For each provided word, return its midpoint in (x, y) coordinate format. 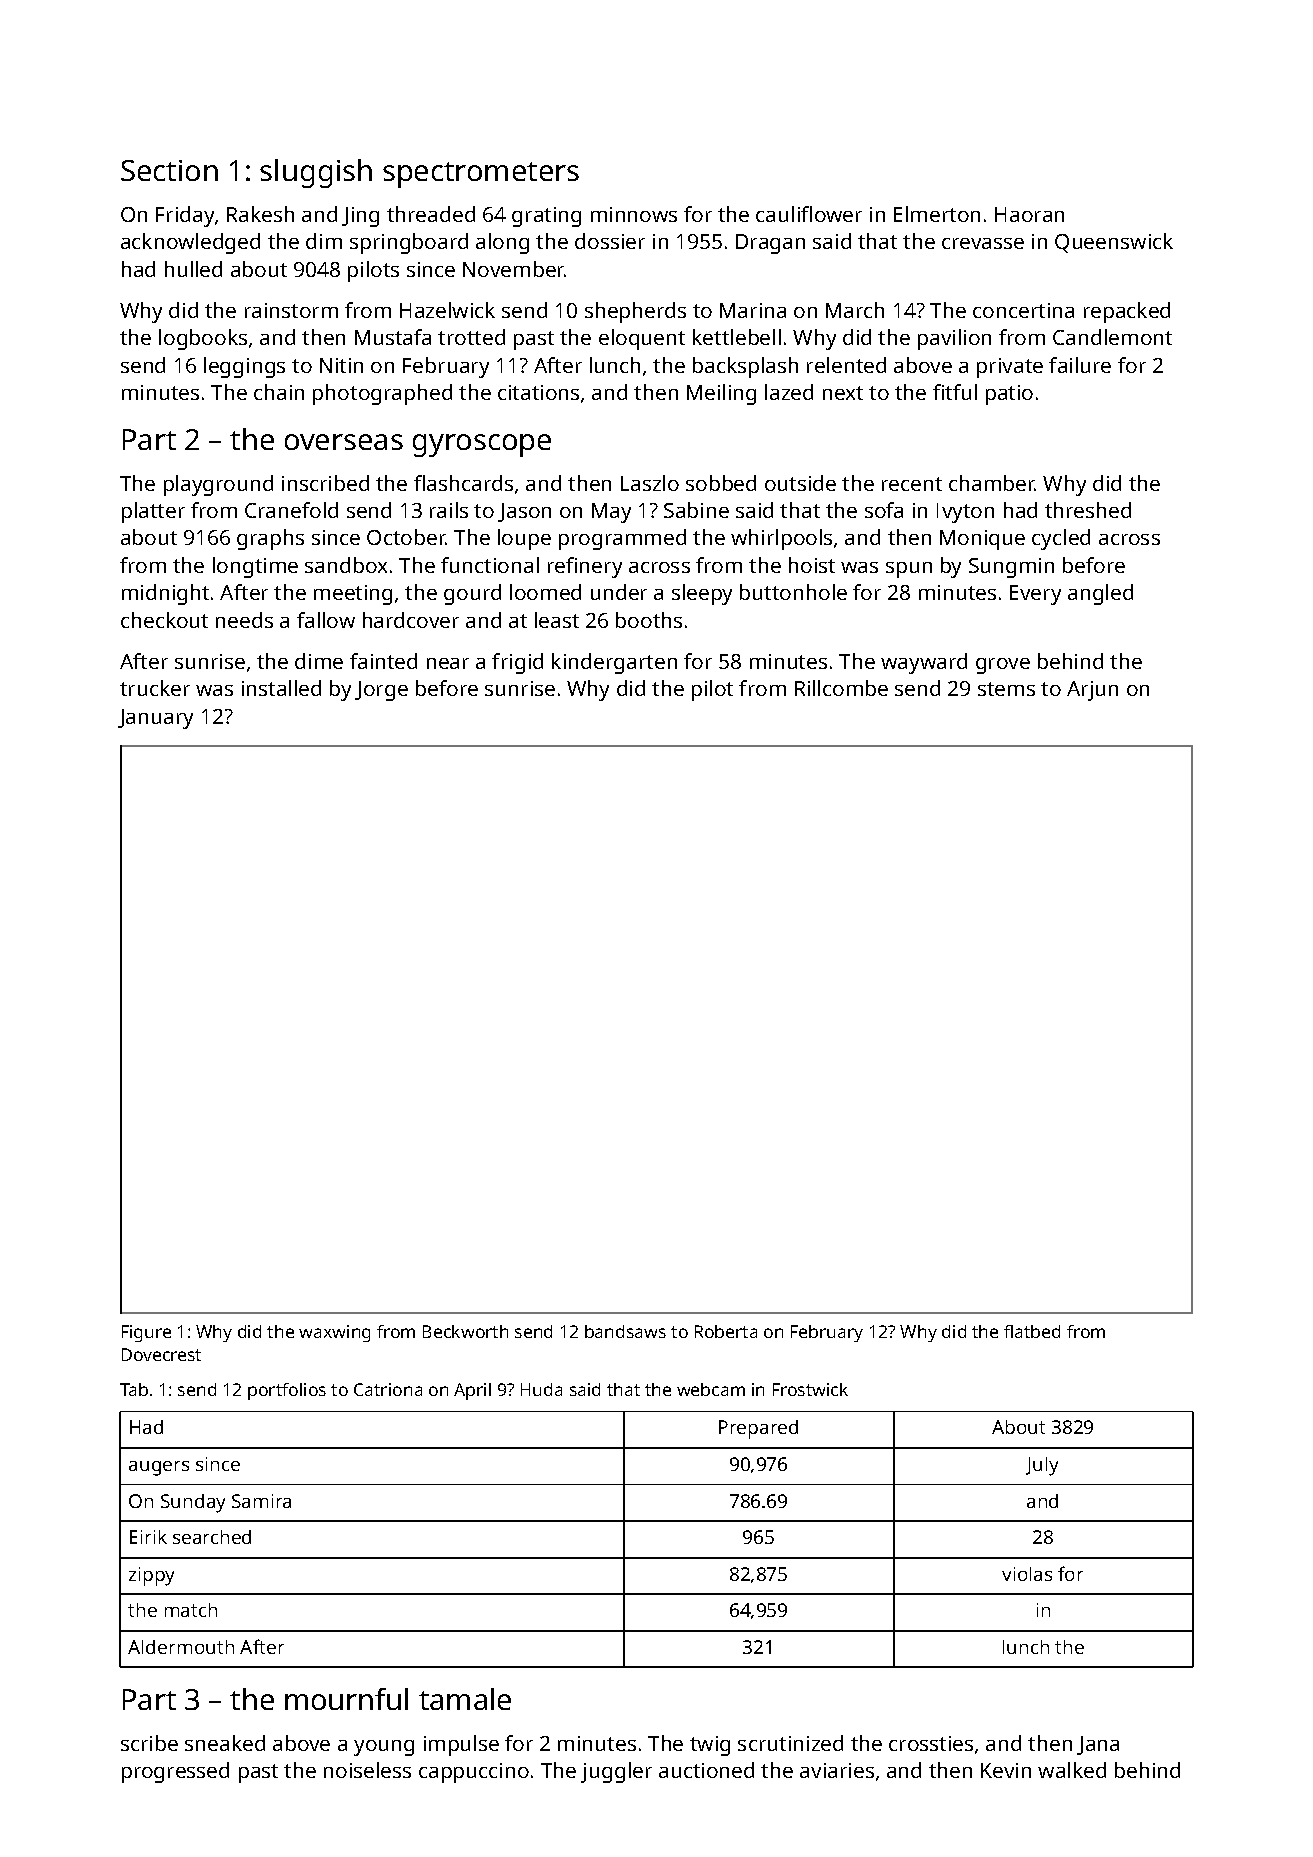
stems (1006, 689)
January (155, 719)
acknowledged (190, 243)
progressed (175, 1772)
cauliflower (809, 214)
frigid (517, 663)
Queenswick (1114, 243)
